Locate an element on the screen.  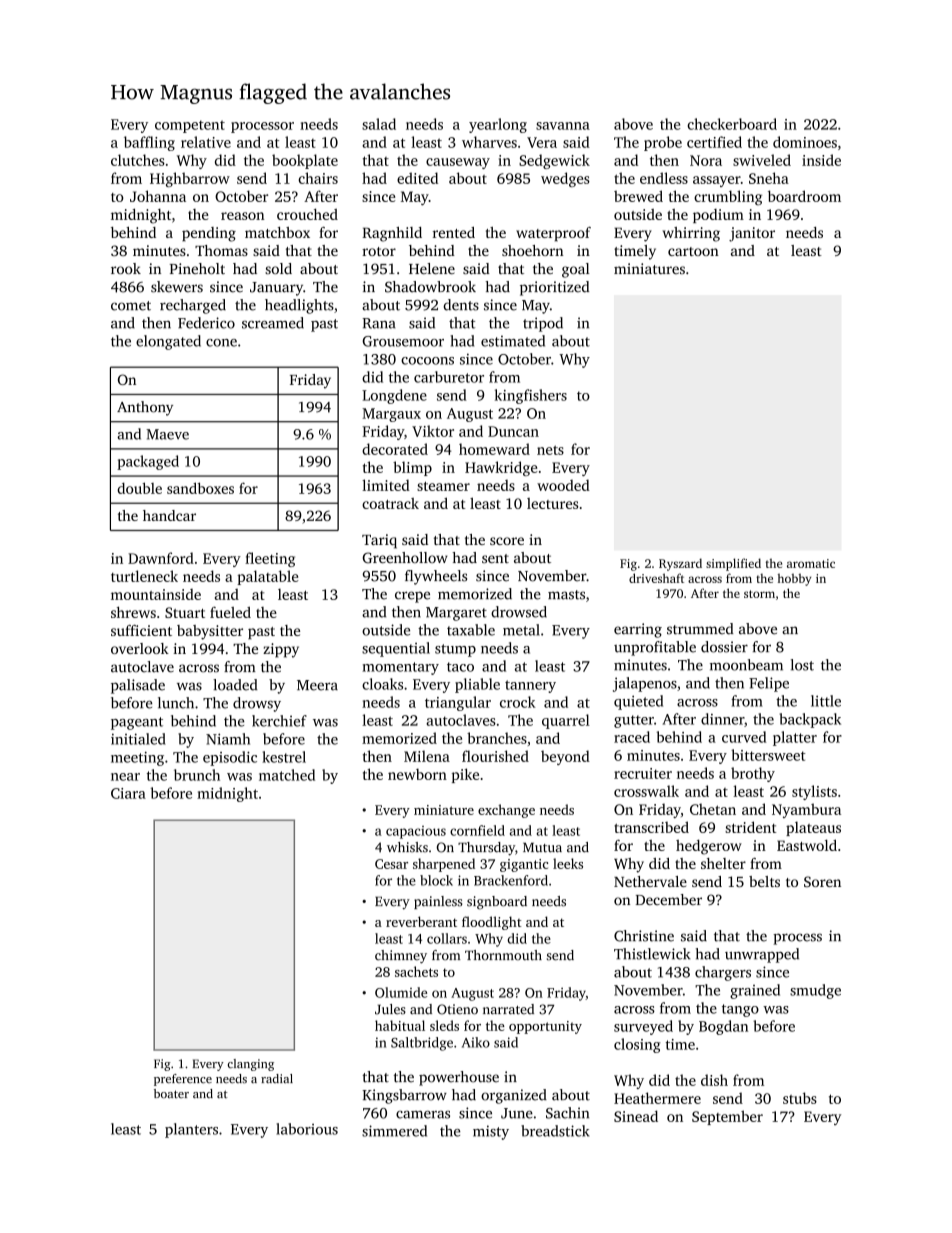
checkerboard is located at coordinates (732, 124).
